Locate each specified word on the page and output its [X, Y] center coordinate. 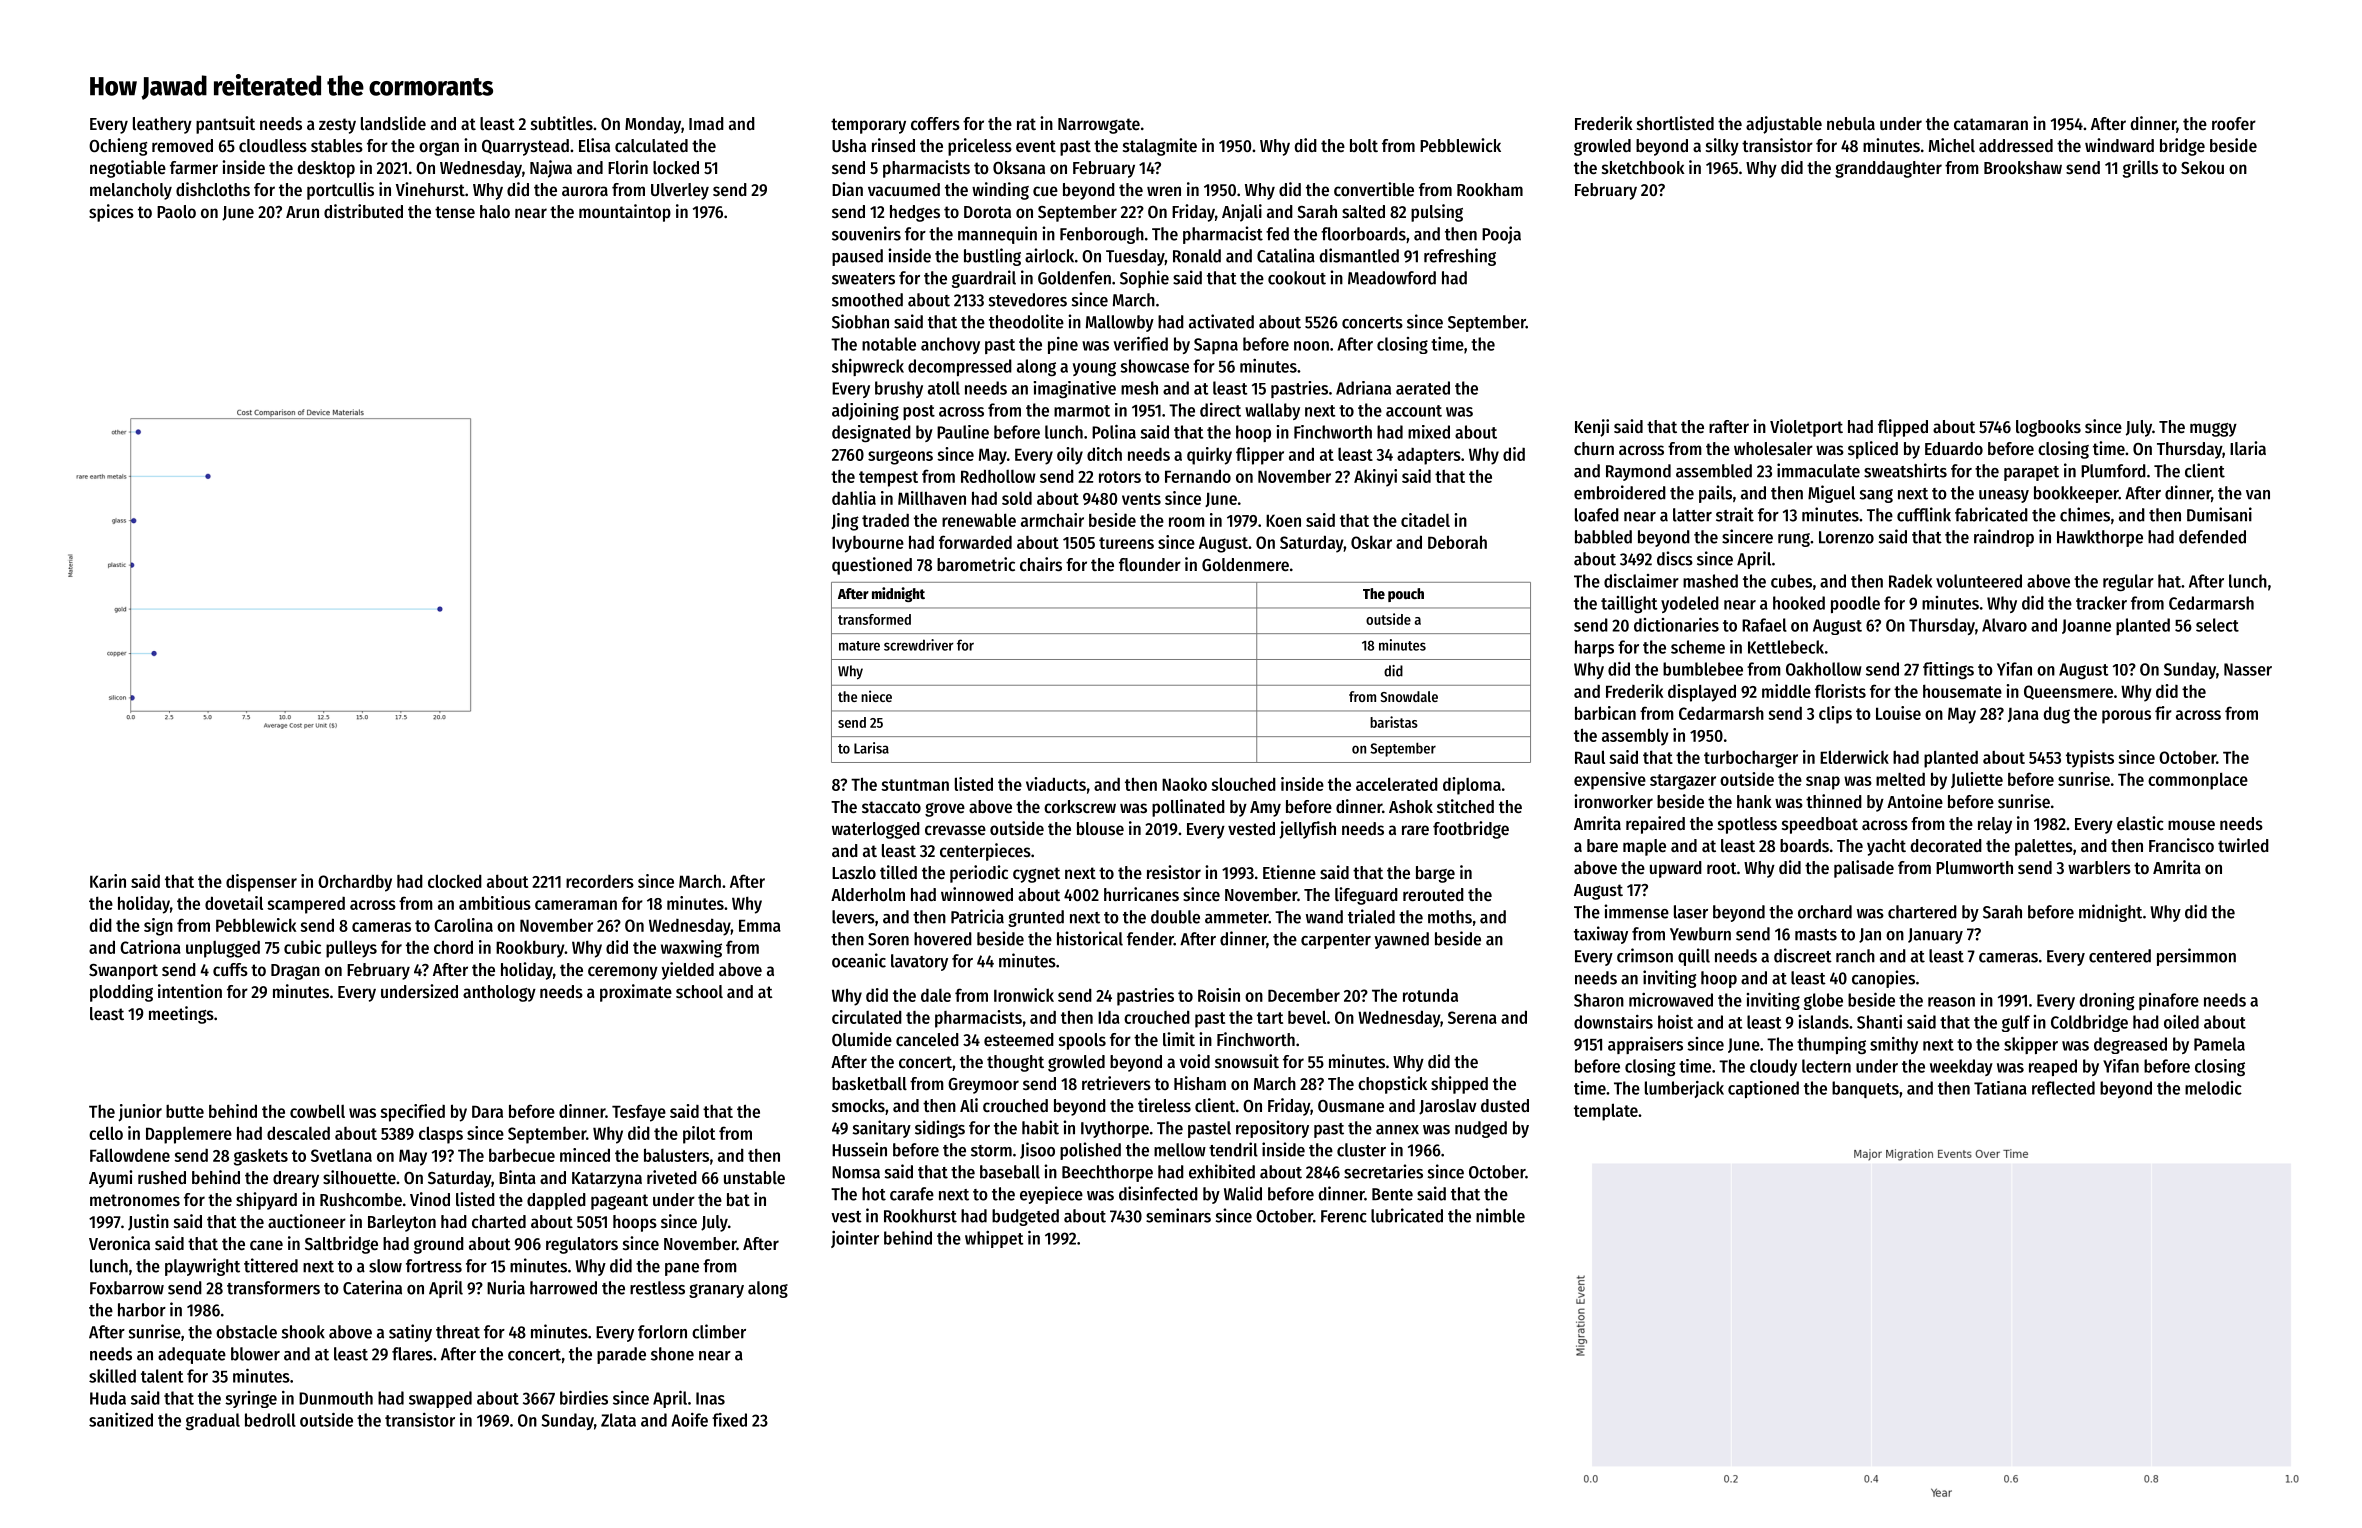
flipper [1260, 456]
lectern [1826, 1066]
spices [111, 213]
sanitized [121, 1419]
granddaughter [1888, 169]
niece [876, 696]
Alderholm [868, 894]
